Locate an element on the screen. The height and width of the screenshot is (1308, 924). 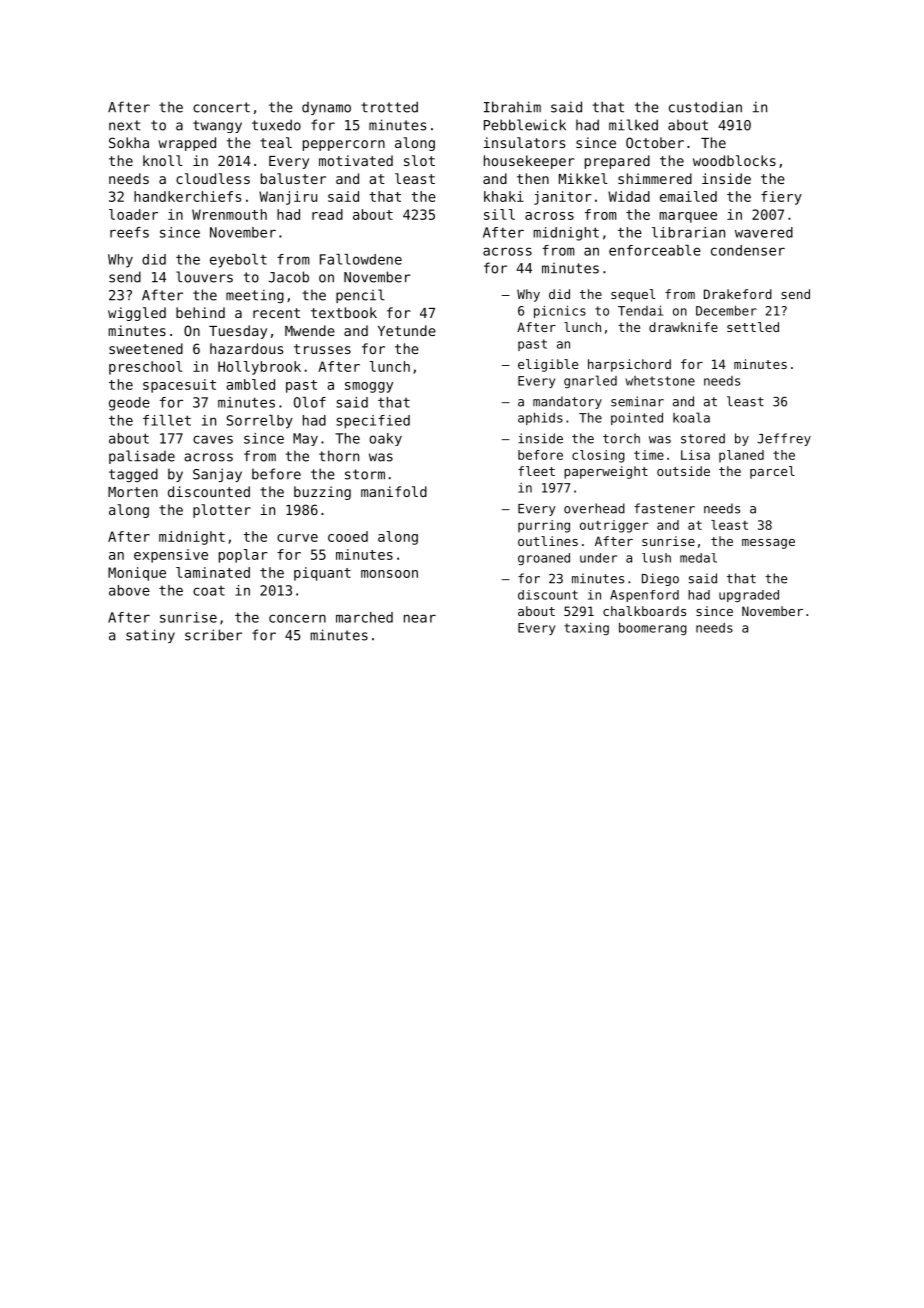
recent is located at coordinates (276, 313).
